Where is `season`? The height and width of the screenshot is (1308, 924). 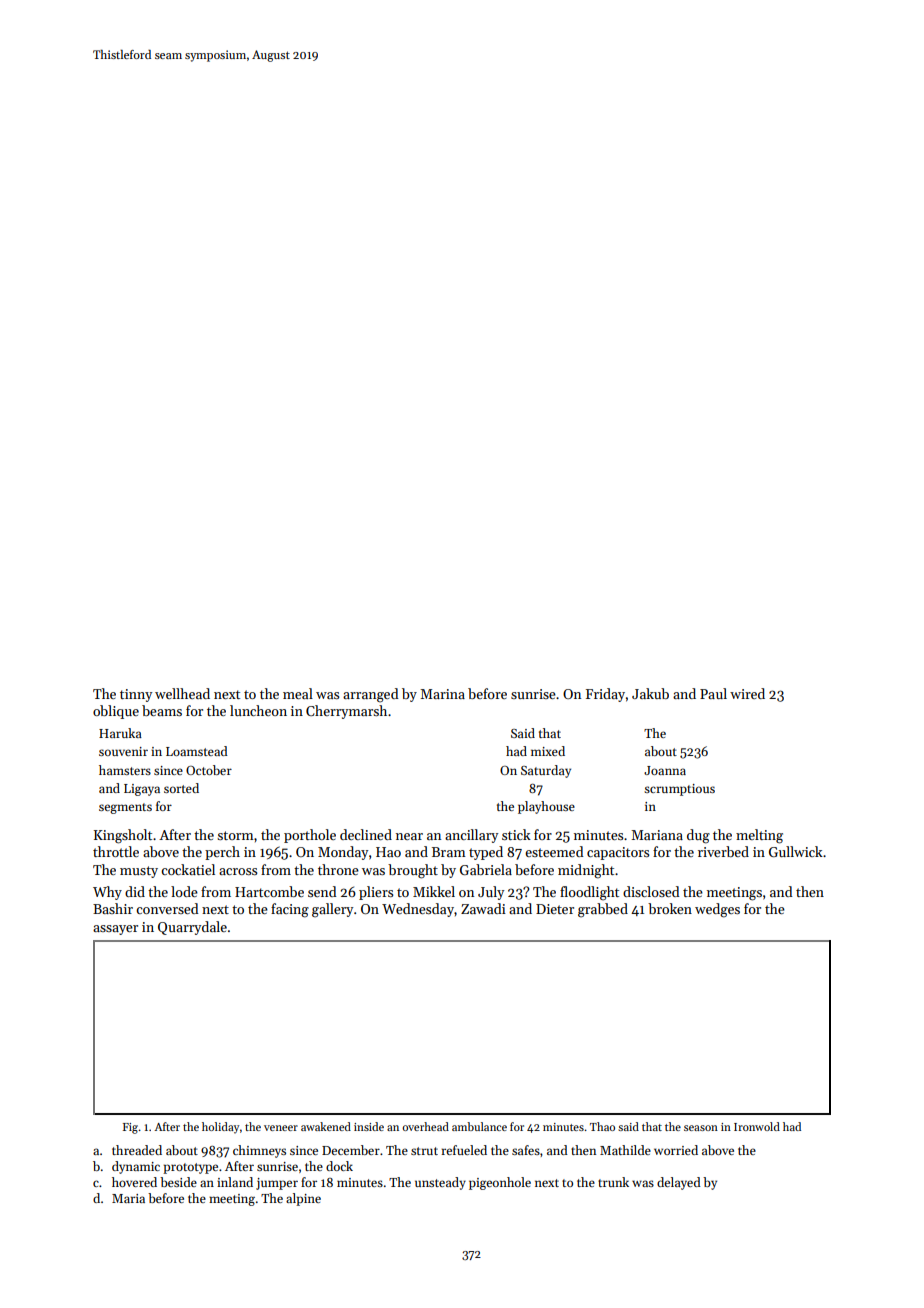
season is located at coordinates (701, 1128).
